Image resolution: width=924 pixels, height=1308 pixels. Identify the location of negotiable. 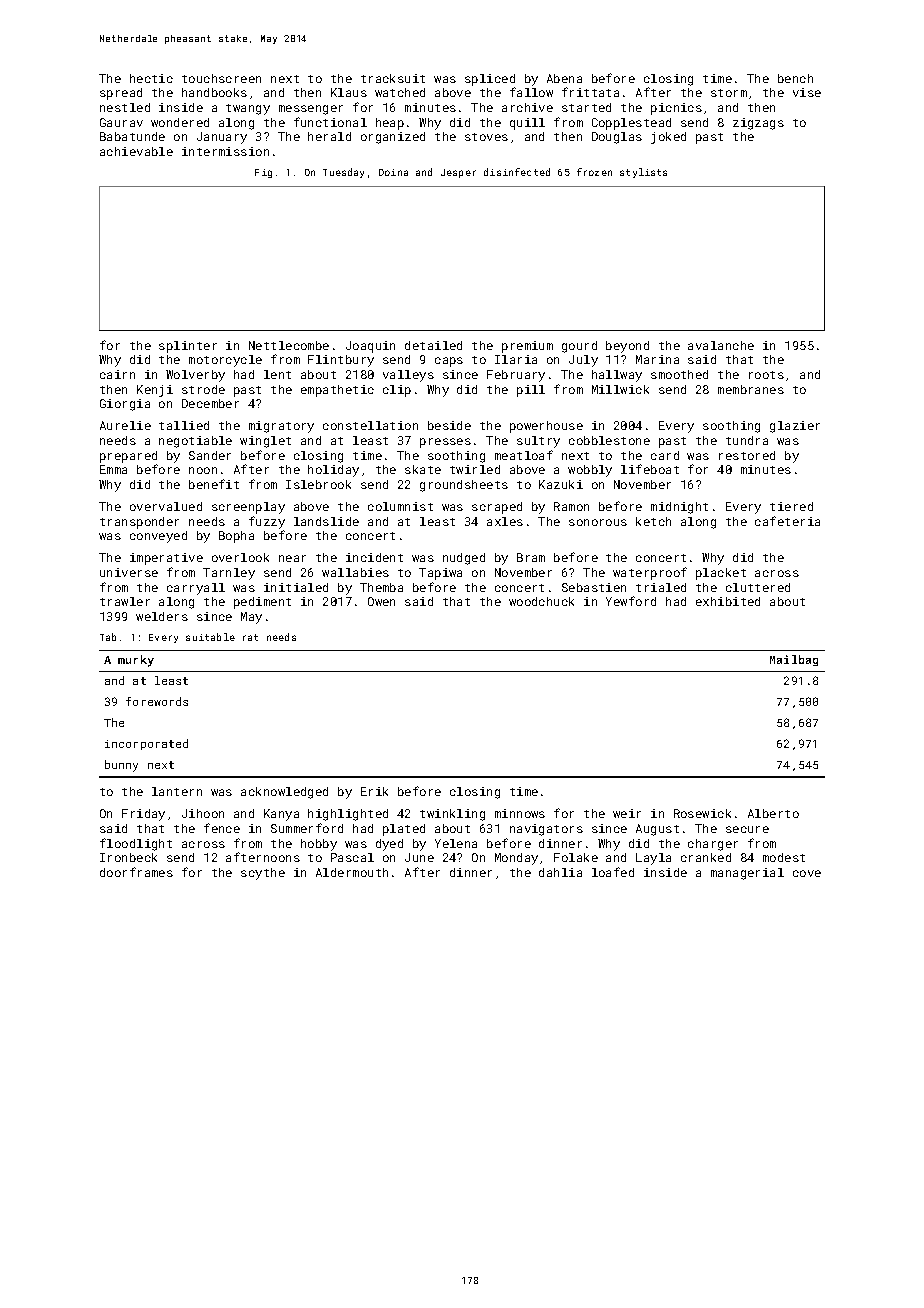
(195, 442).
